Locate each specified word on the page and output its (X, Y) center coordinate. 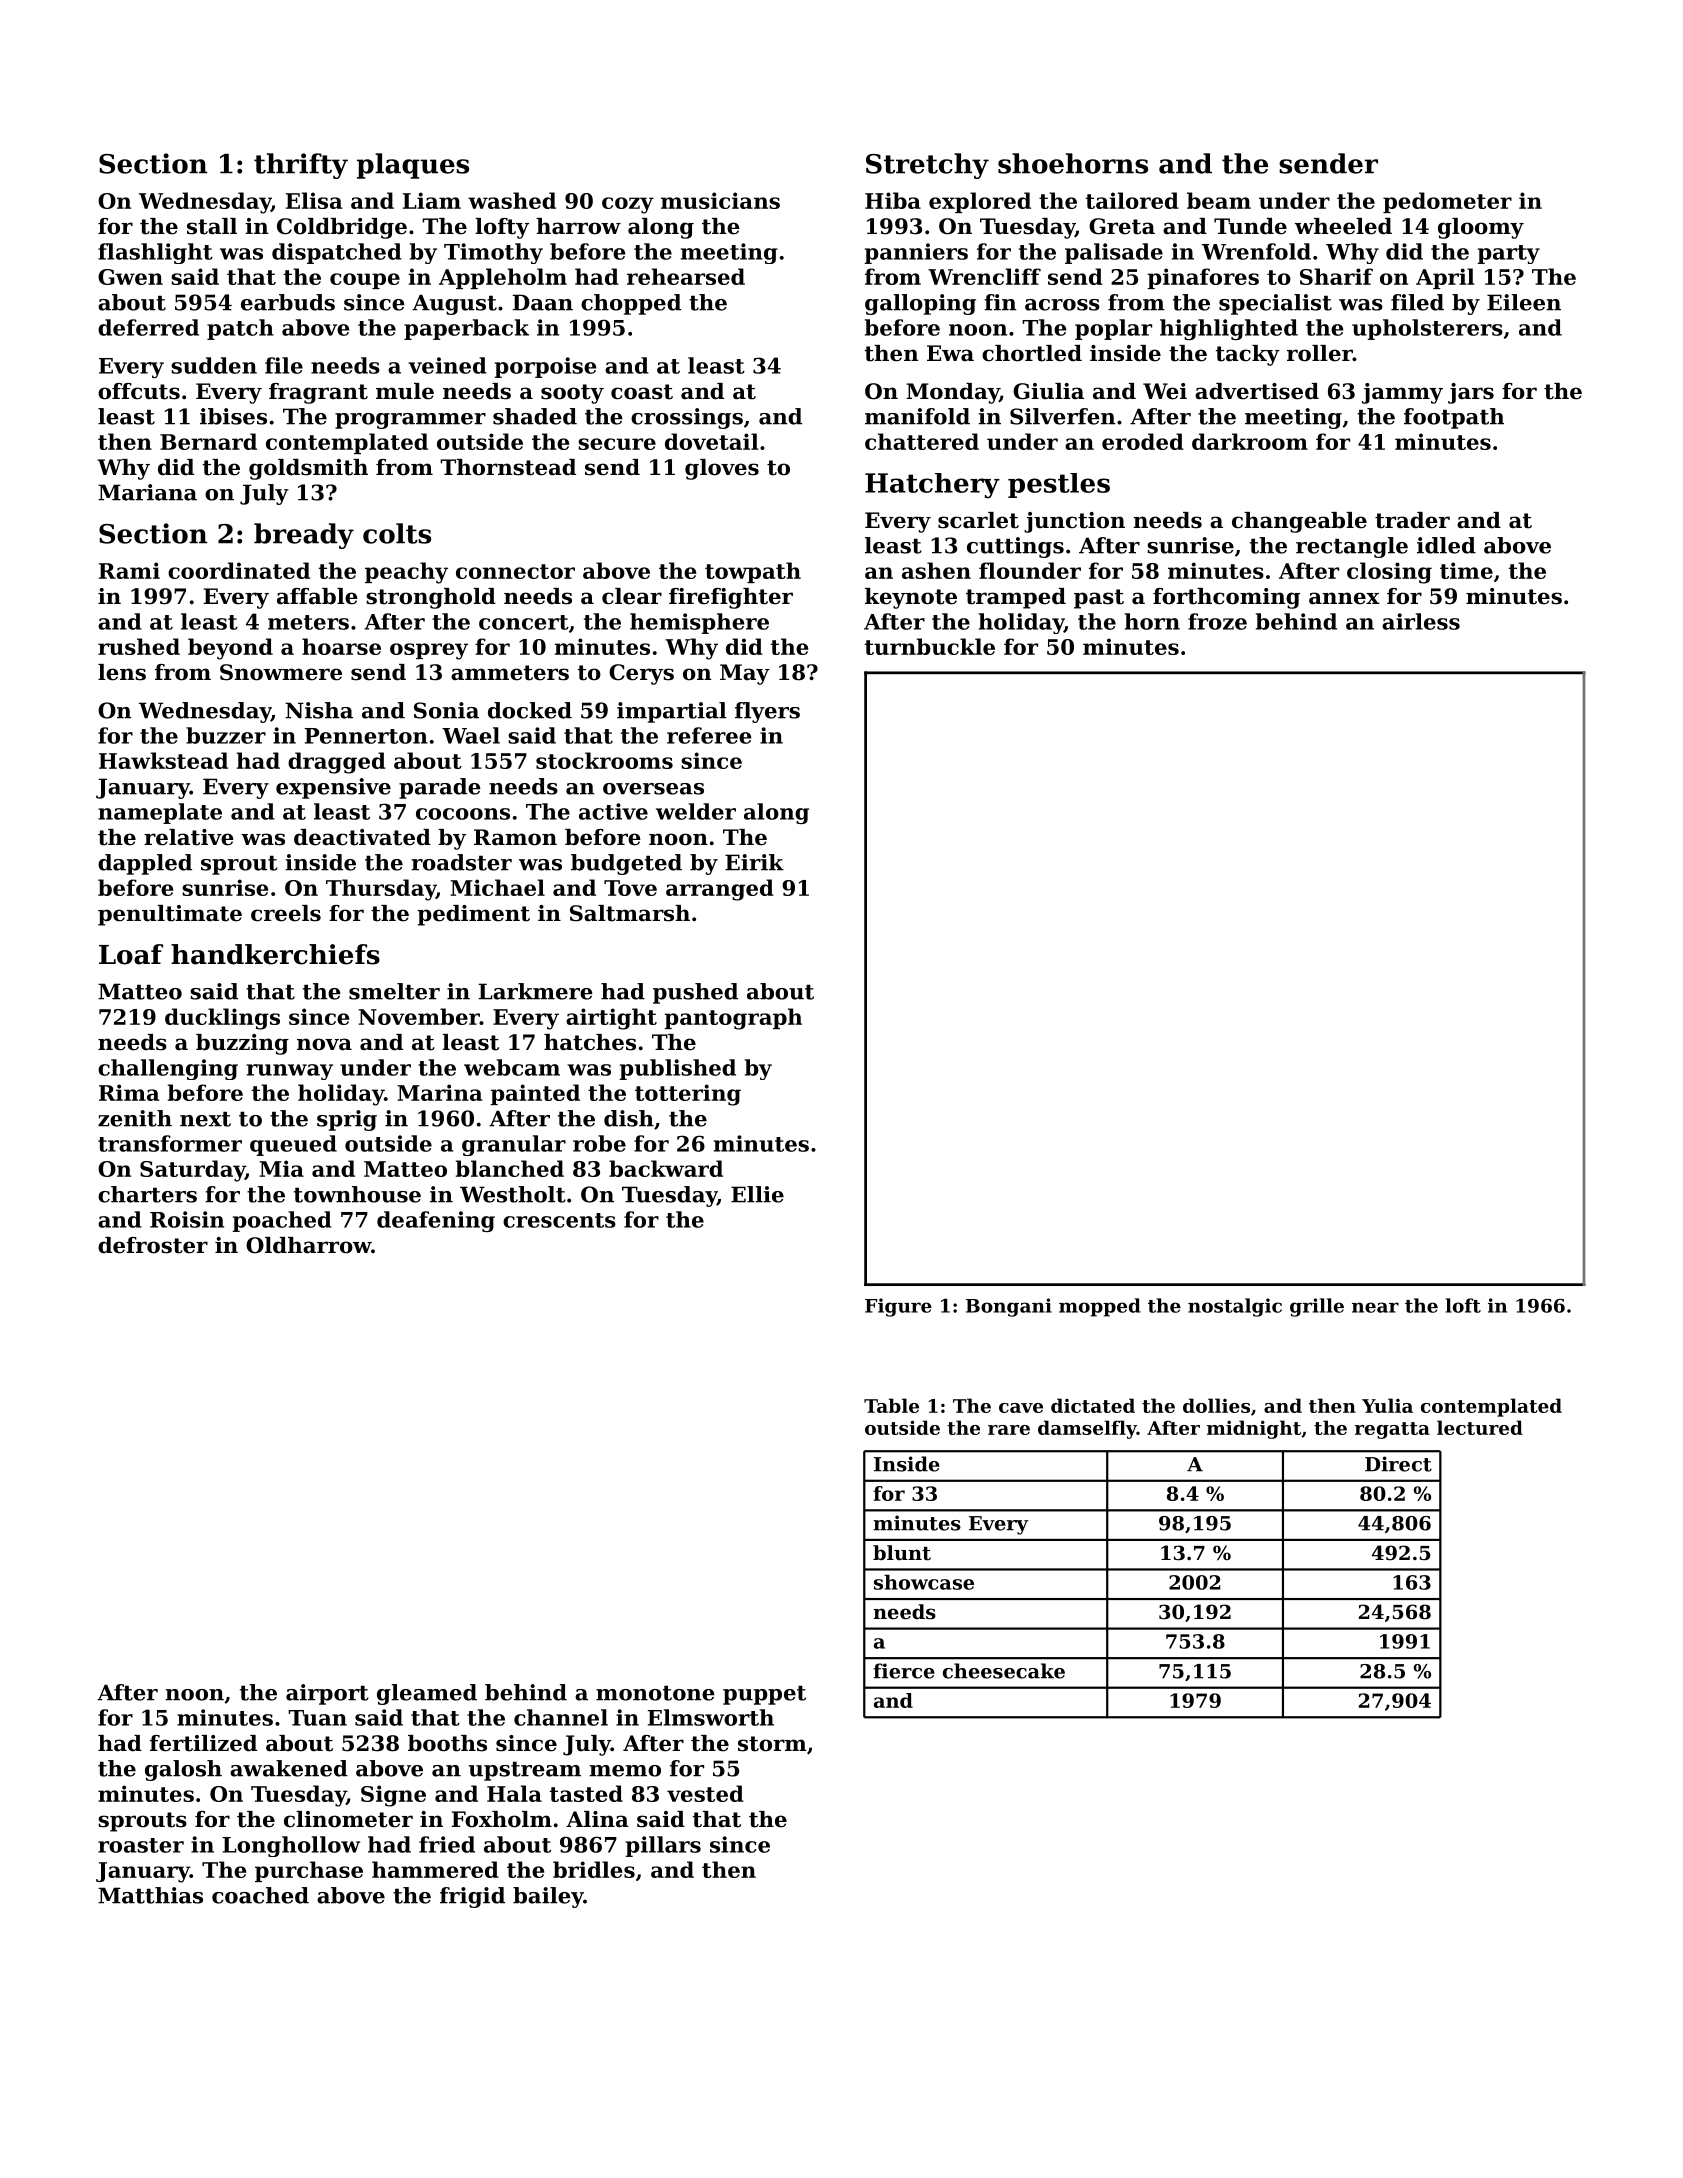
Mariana (147, 492)
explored (980, 202)
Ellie (757, 1194)
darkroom (1250, 441)
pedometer (1447, 202)
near (1375, 1307)
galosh (183, 1770)
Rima (129, 1092)
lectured (1480, 1427)
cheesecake (1004, 1671)
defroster (153, 1245)
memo (625, 1771)
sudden (214, 365)
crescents (559, 1220)
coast (642, 392)
